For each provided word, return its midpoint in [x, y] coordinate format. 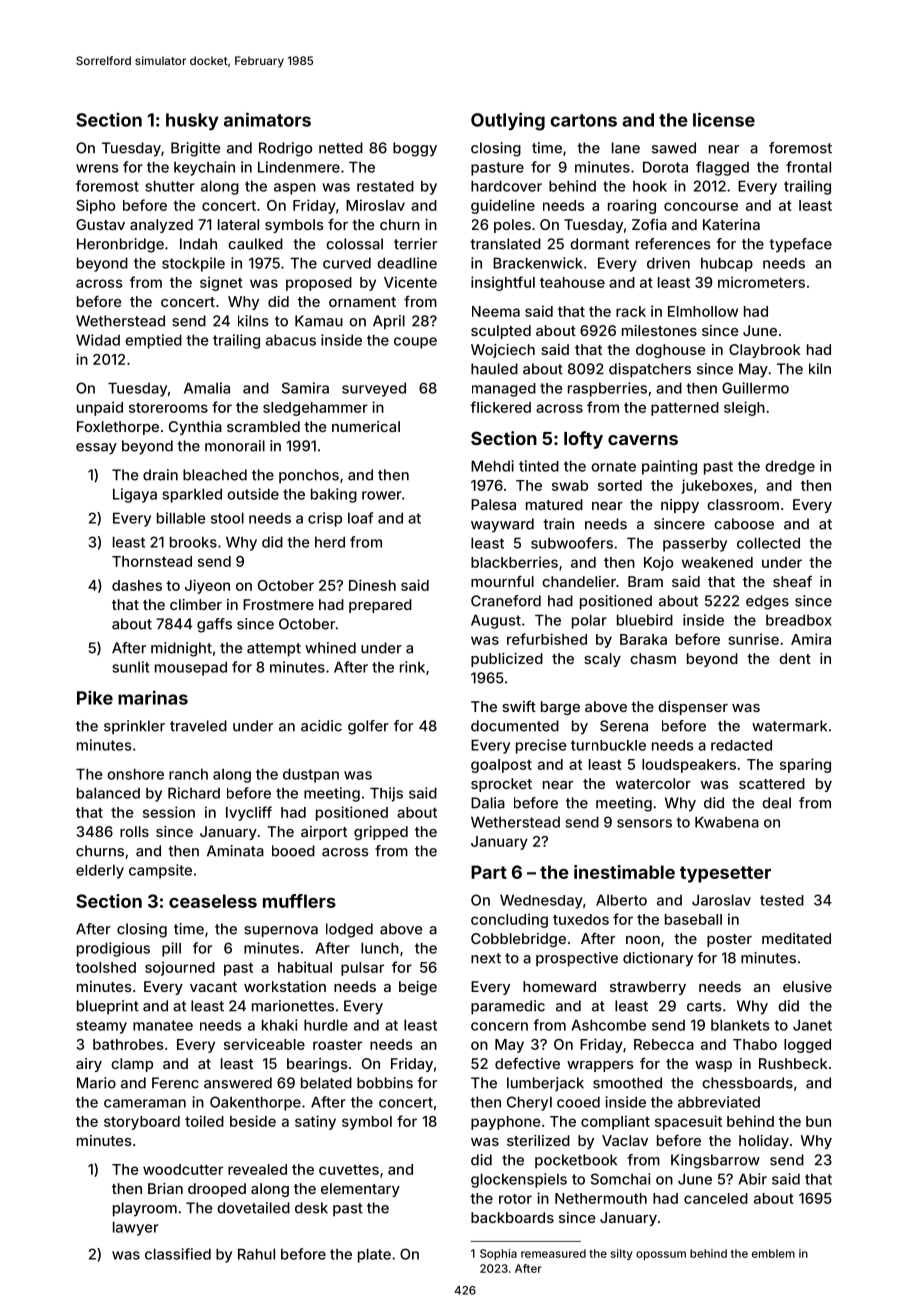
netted [341, 148]
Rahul [256, 1254]
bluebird [645, 620]
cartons [583, 120]
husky [192, 121]
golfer [368, 727]
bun [818, 1121]
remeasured [553, 1253]
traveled [198, 726]
